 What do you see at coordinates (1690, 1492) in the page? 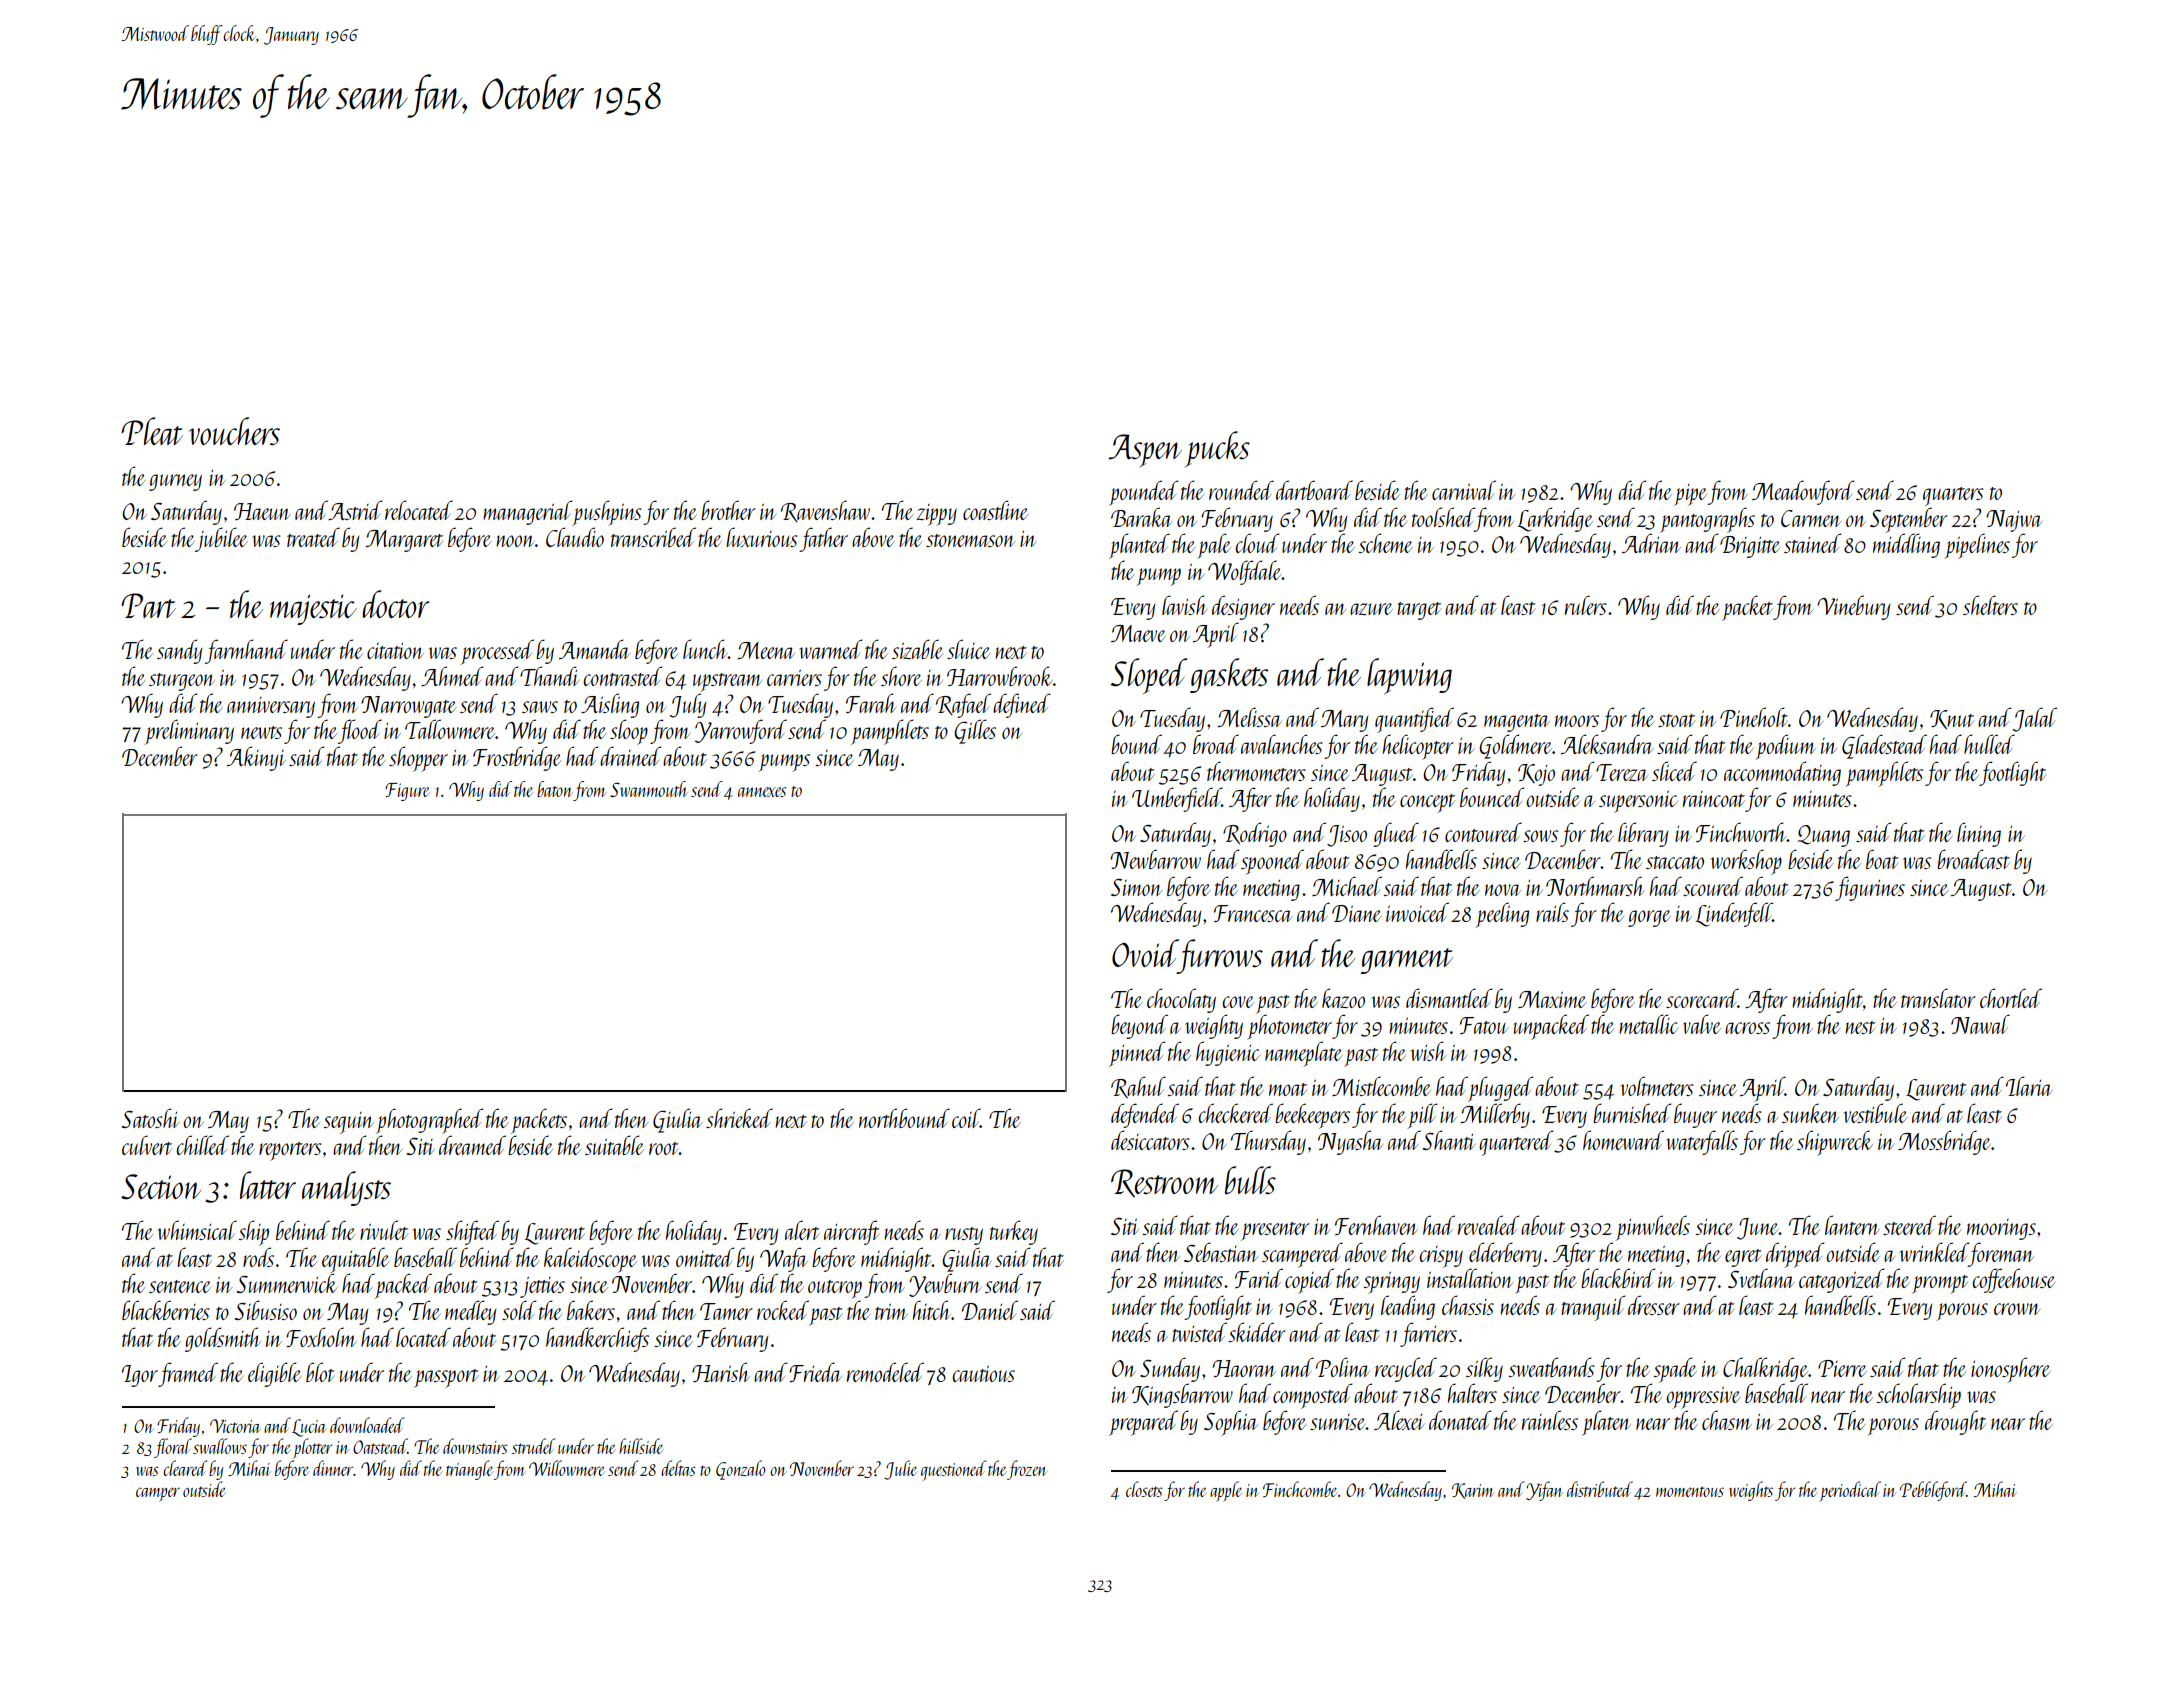
I see `momentous` at bounding box center [1690, 1492].
